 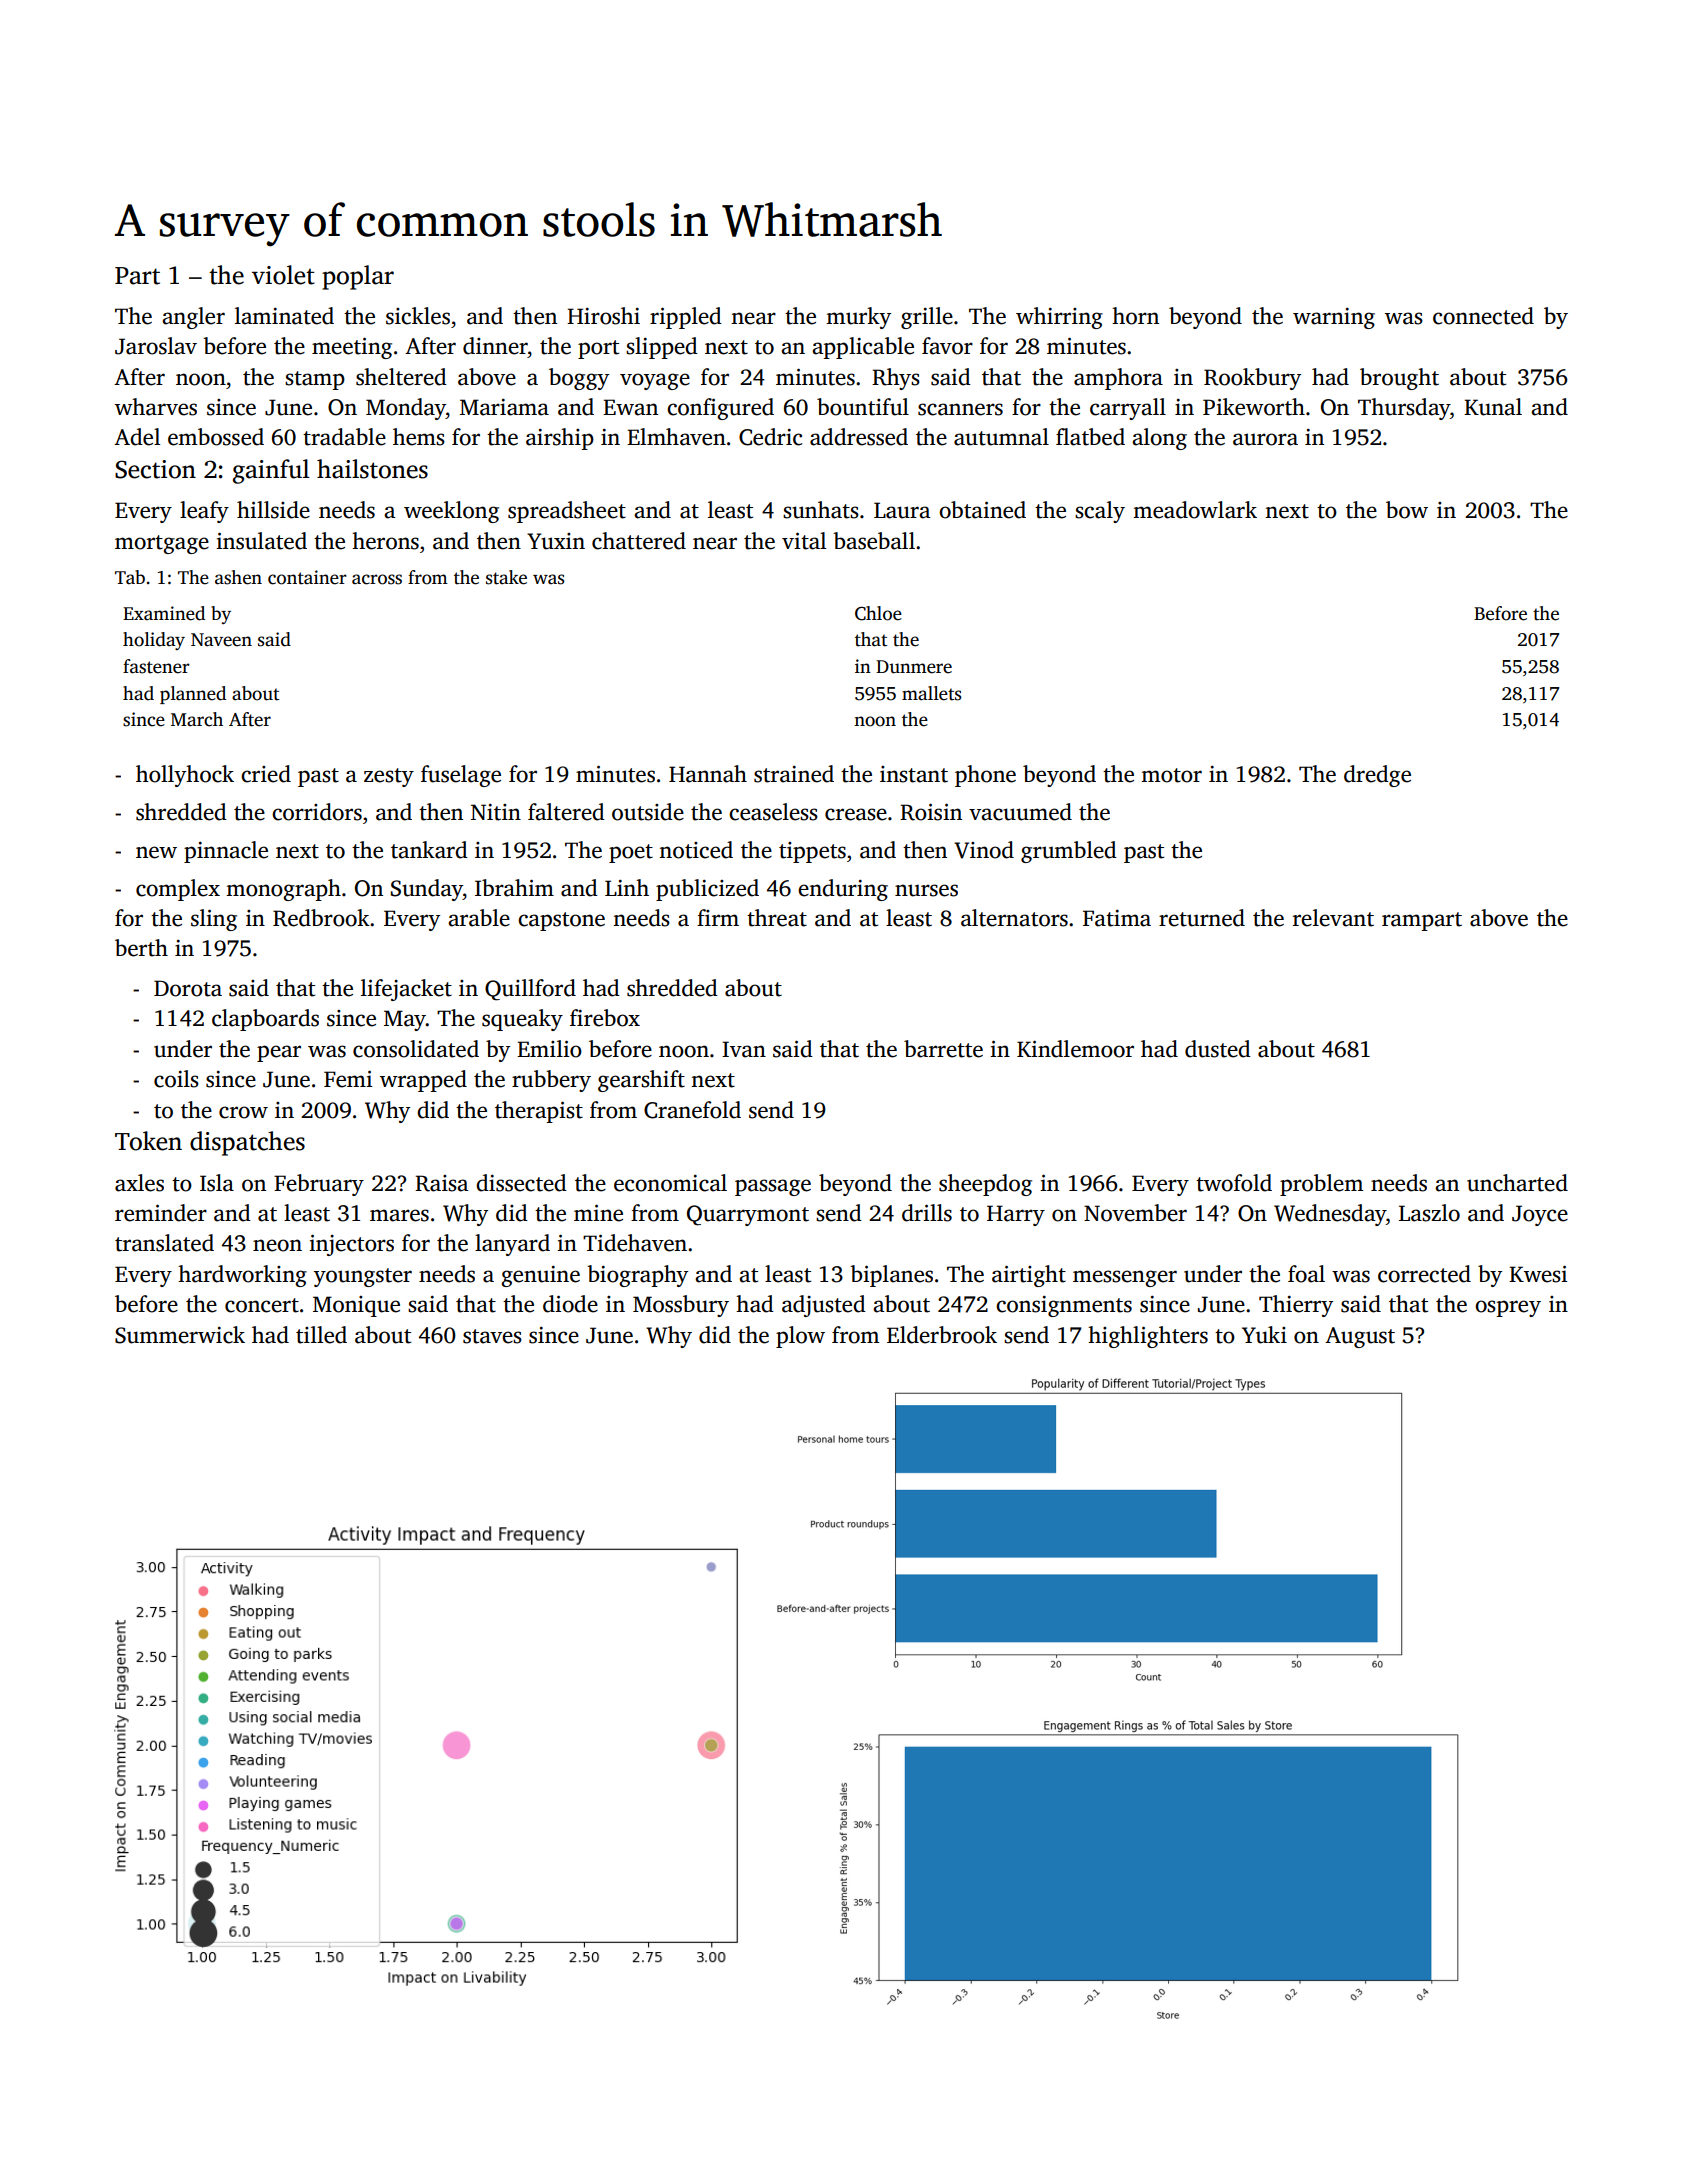 What do you see at coordinates (932, 693) in the document?
I see `mallets` at bounding box center [932, 693].
